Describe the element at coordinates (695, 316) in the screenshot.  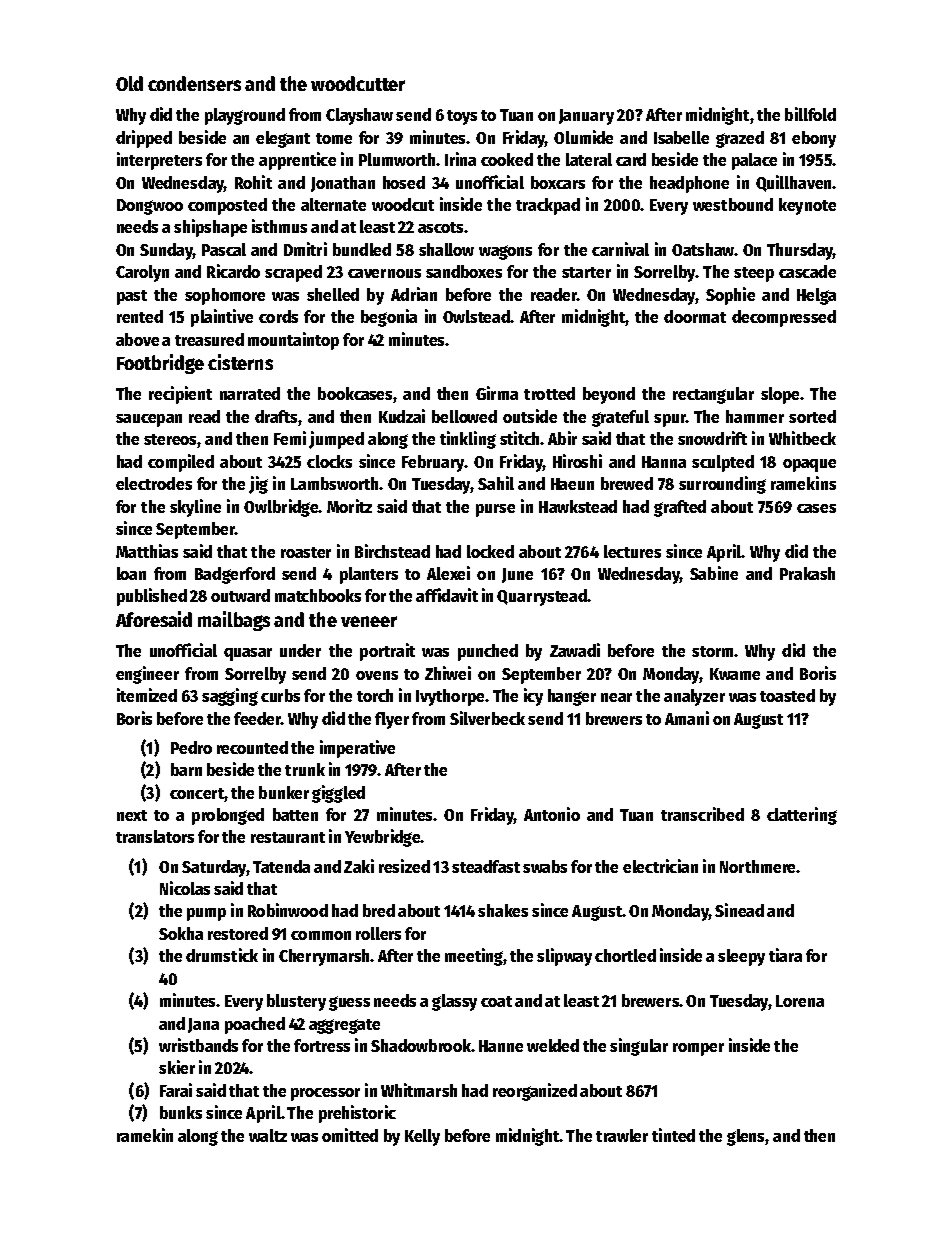
I see `doormat` at that location.
